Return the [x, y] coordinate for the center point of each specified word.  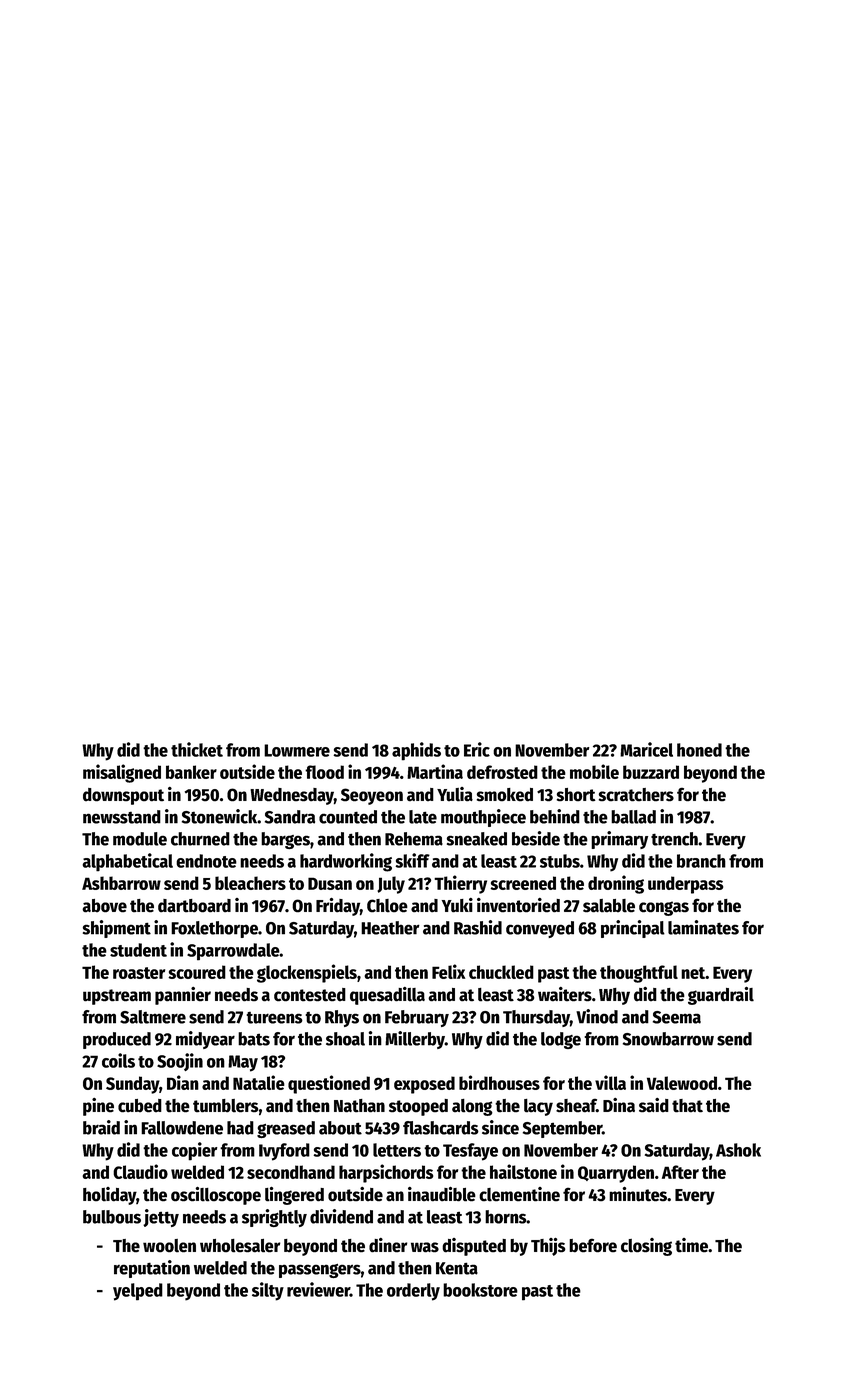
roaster [139, 973]
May [243, 1063]
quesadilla [387, 996]
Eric [477, 749]
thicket [197, 749]
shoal [345, 1039]
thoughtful [639, 974]
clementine [519, 1194]
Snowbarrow [668, 1039]
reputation [152, 1269]
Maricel [646, 749]
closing [646, 1247]
